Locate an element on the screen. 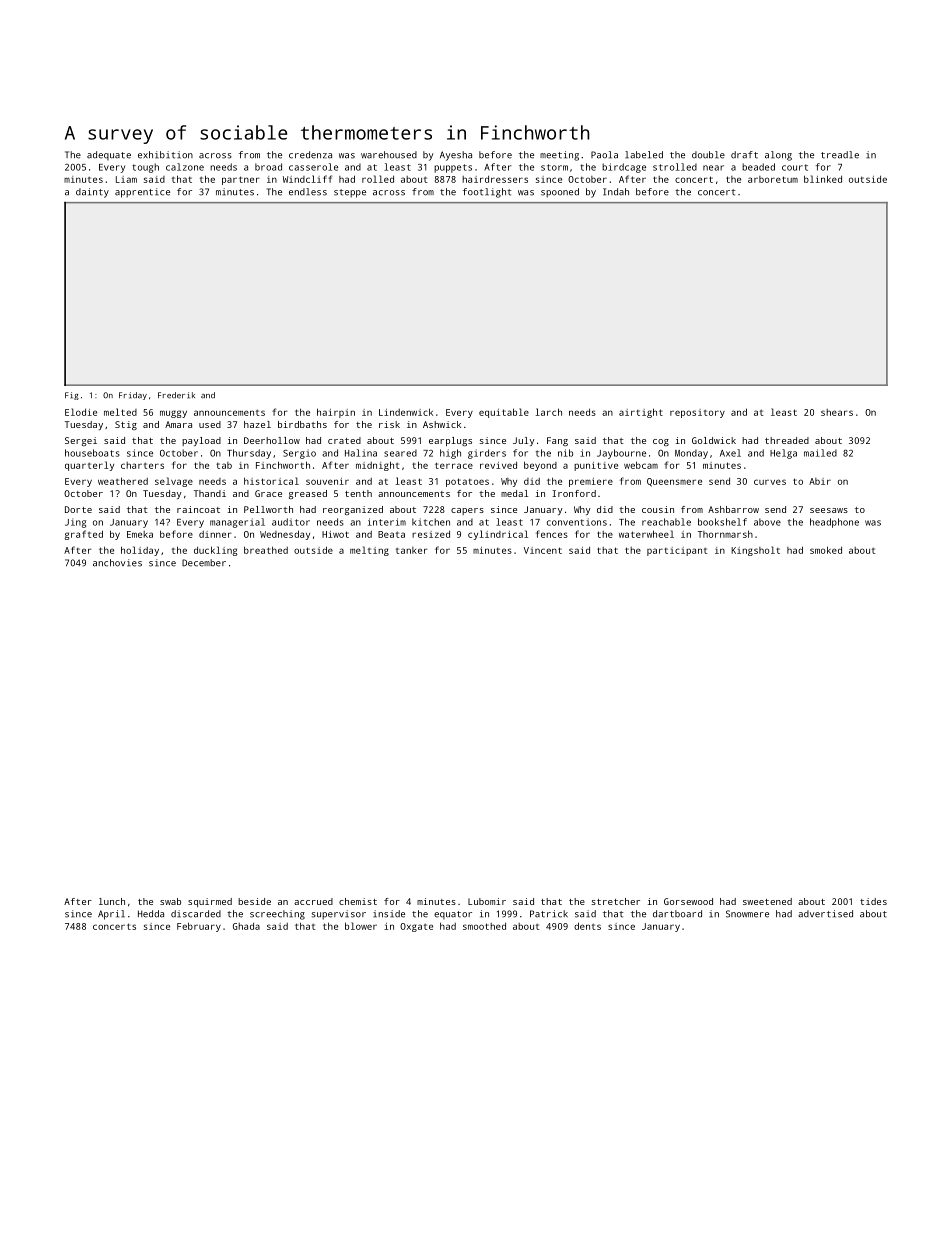 Image resolution: width=952 pixels, height=1233 pixels. repository is located at coordinates (697, 413).
